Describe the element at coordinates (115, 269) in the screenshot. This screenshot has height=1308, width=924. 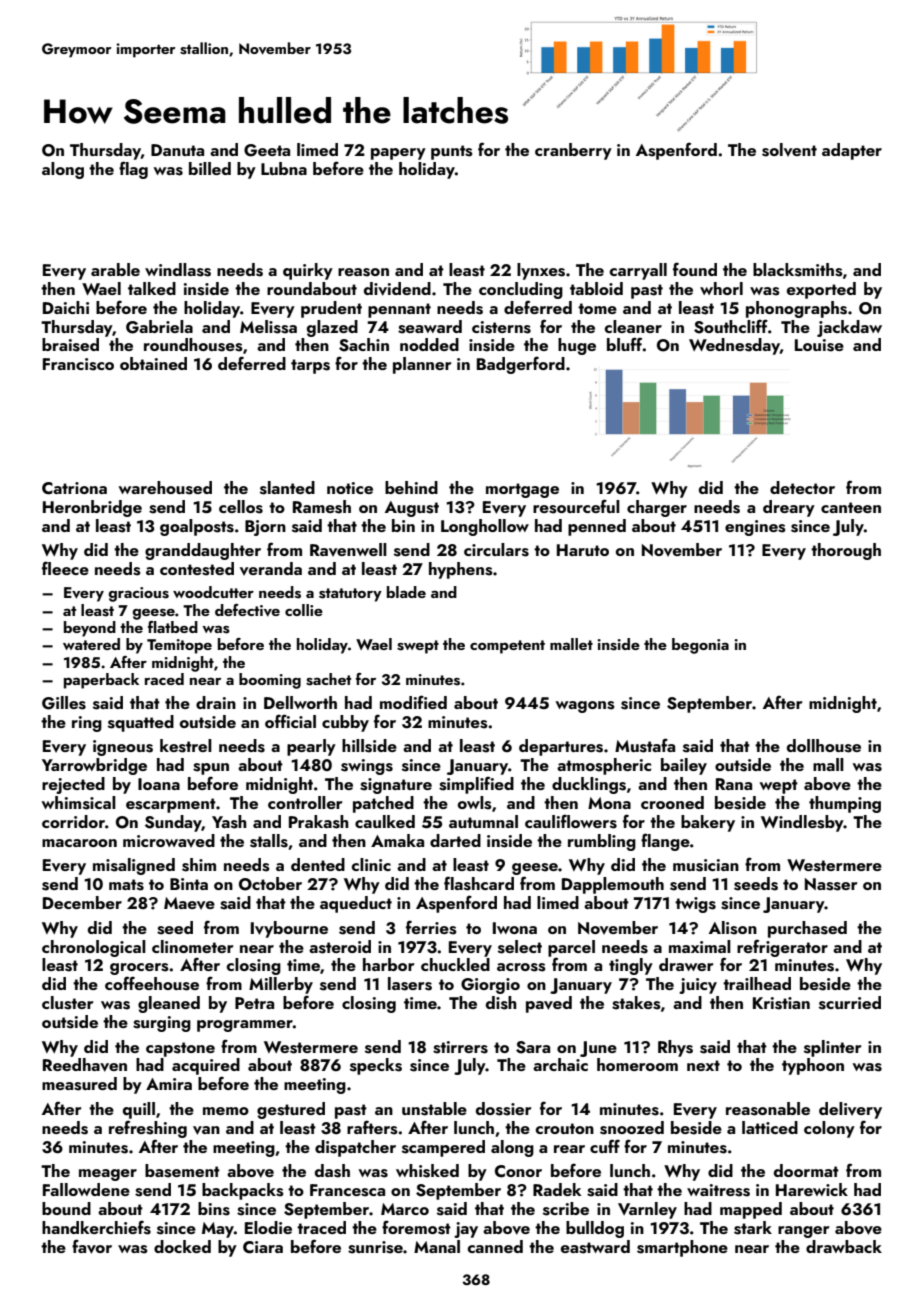
I see `arable` at that location.
